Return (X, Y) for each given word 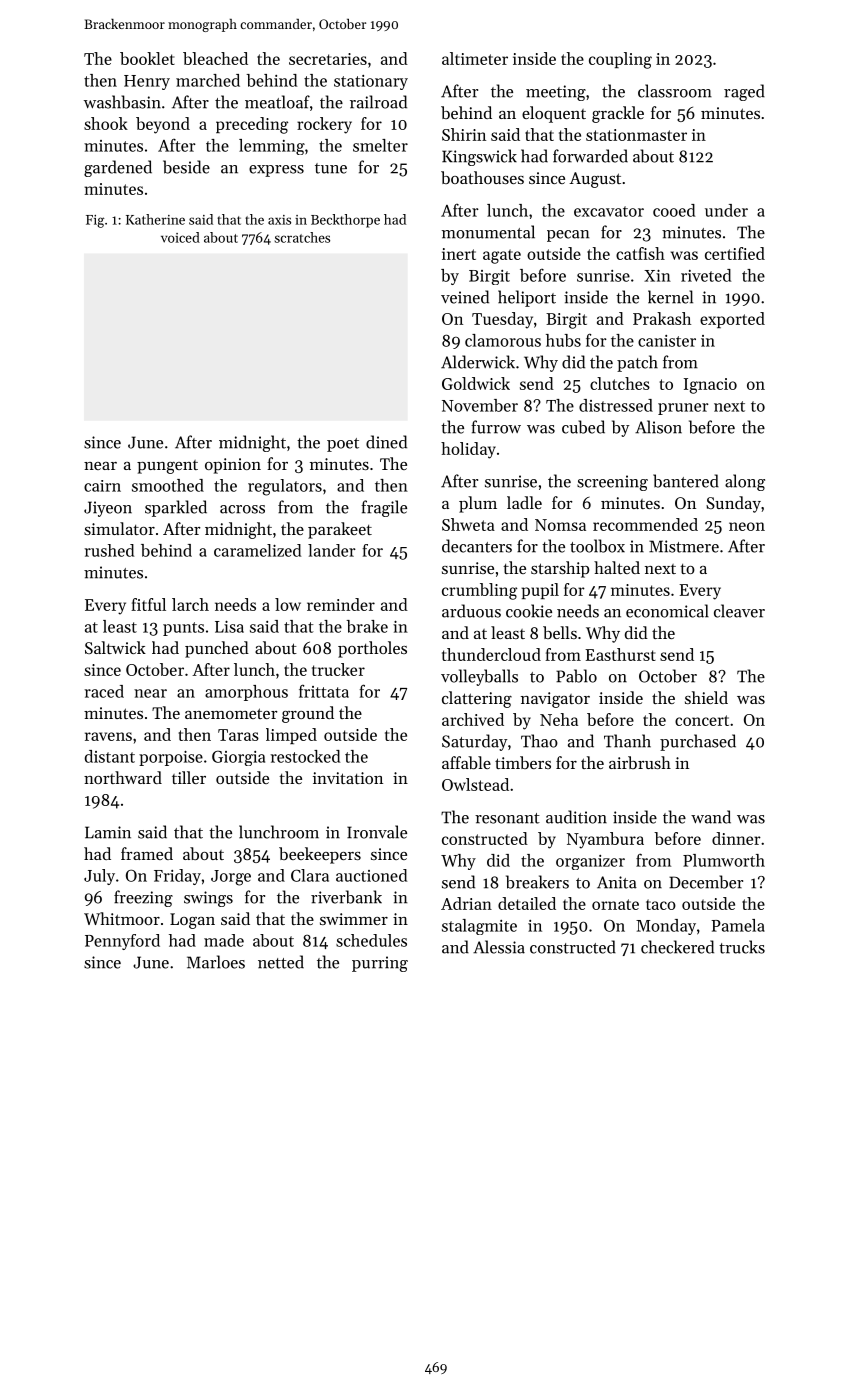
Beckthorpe (345, 221)
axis (279, 220)
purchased (698, 742)
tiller (189, 777)
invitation (348, 778)
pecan (568, 236)
